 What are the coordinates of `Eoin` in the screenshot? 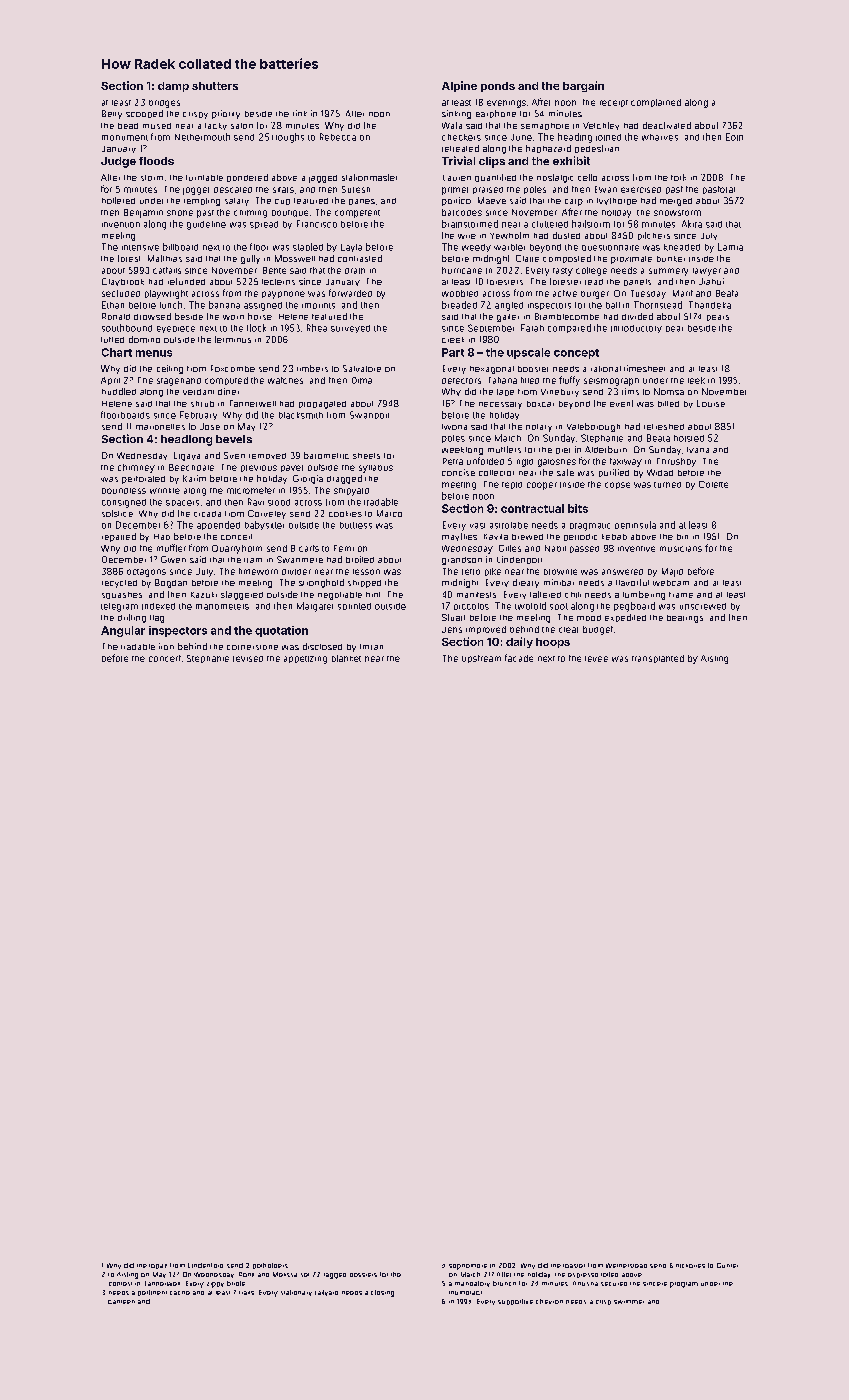 It's located at (734, 137).
